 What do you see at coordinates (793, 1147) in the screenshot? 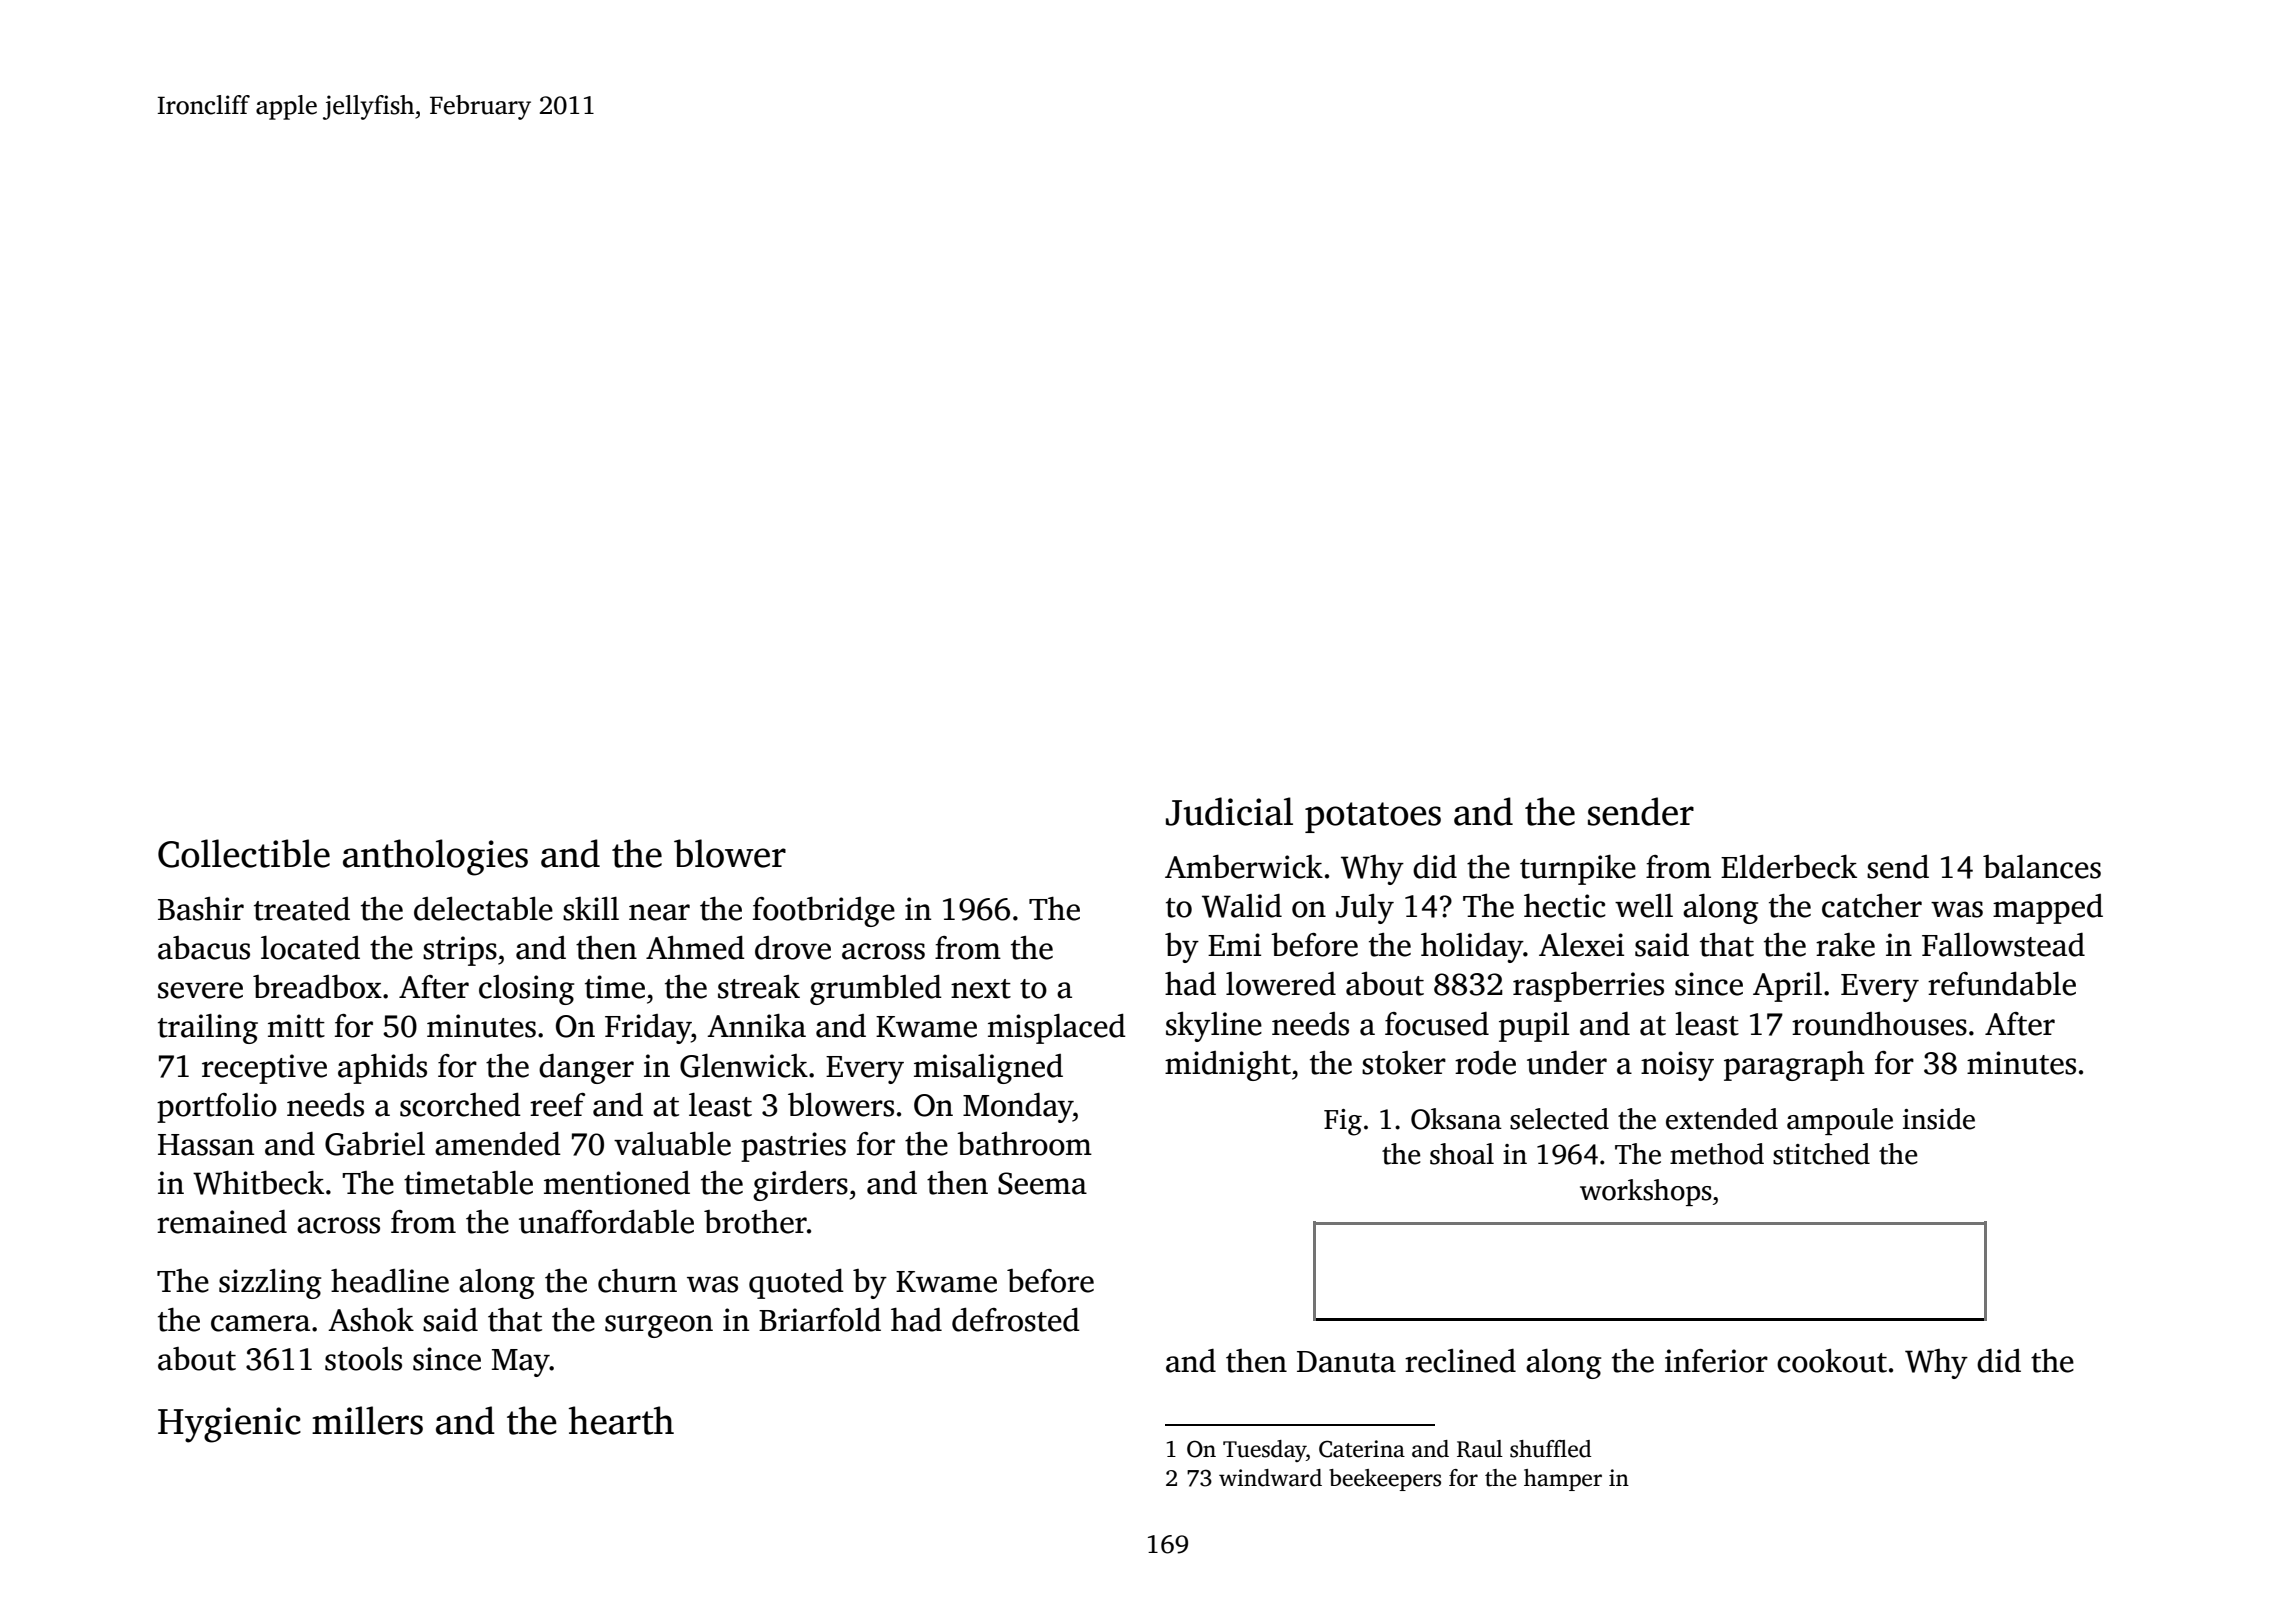
I see `pastries` at bounding box center [793, 1147].
